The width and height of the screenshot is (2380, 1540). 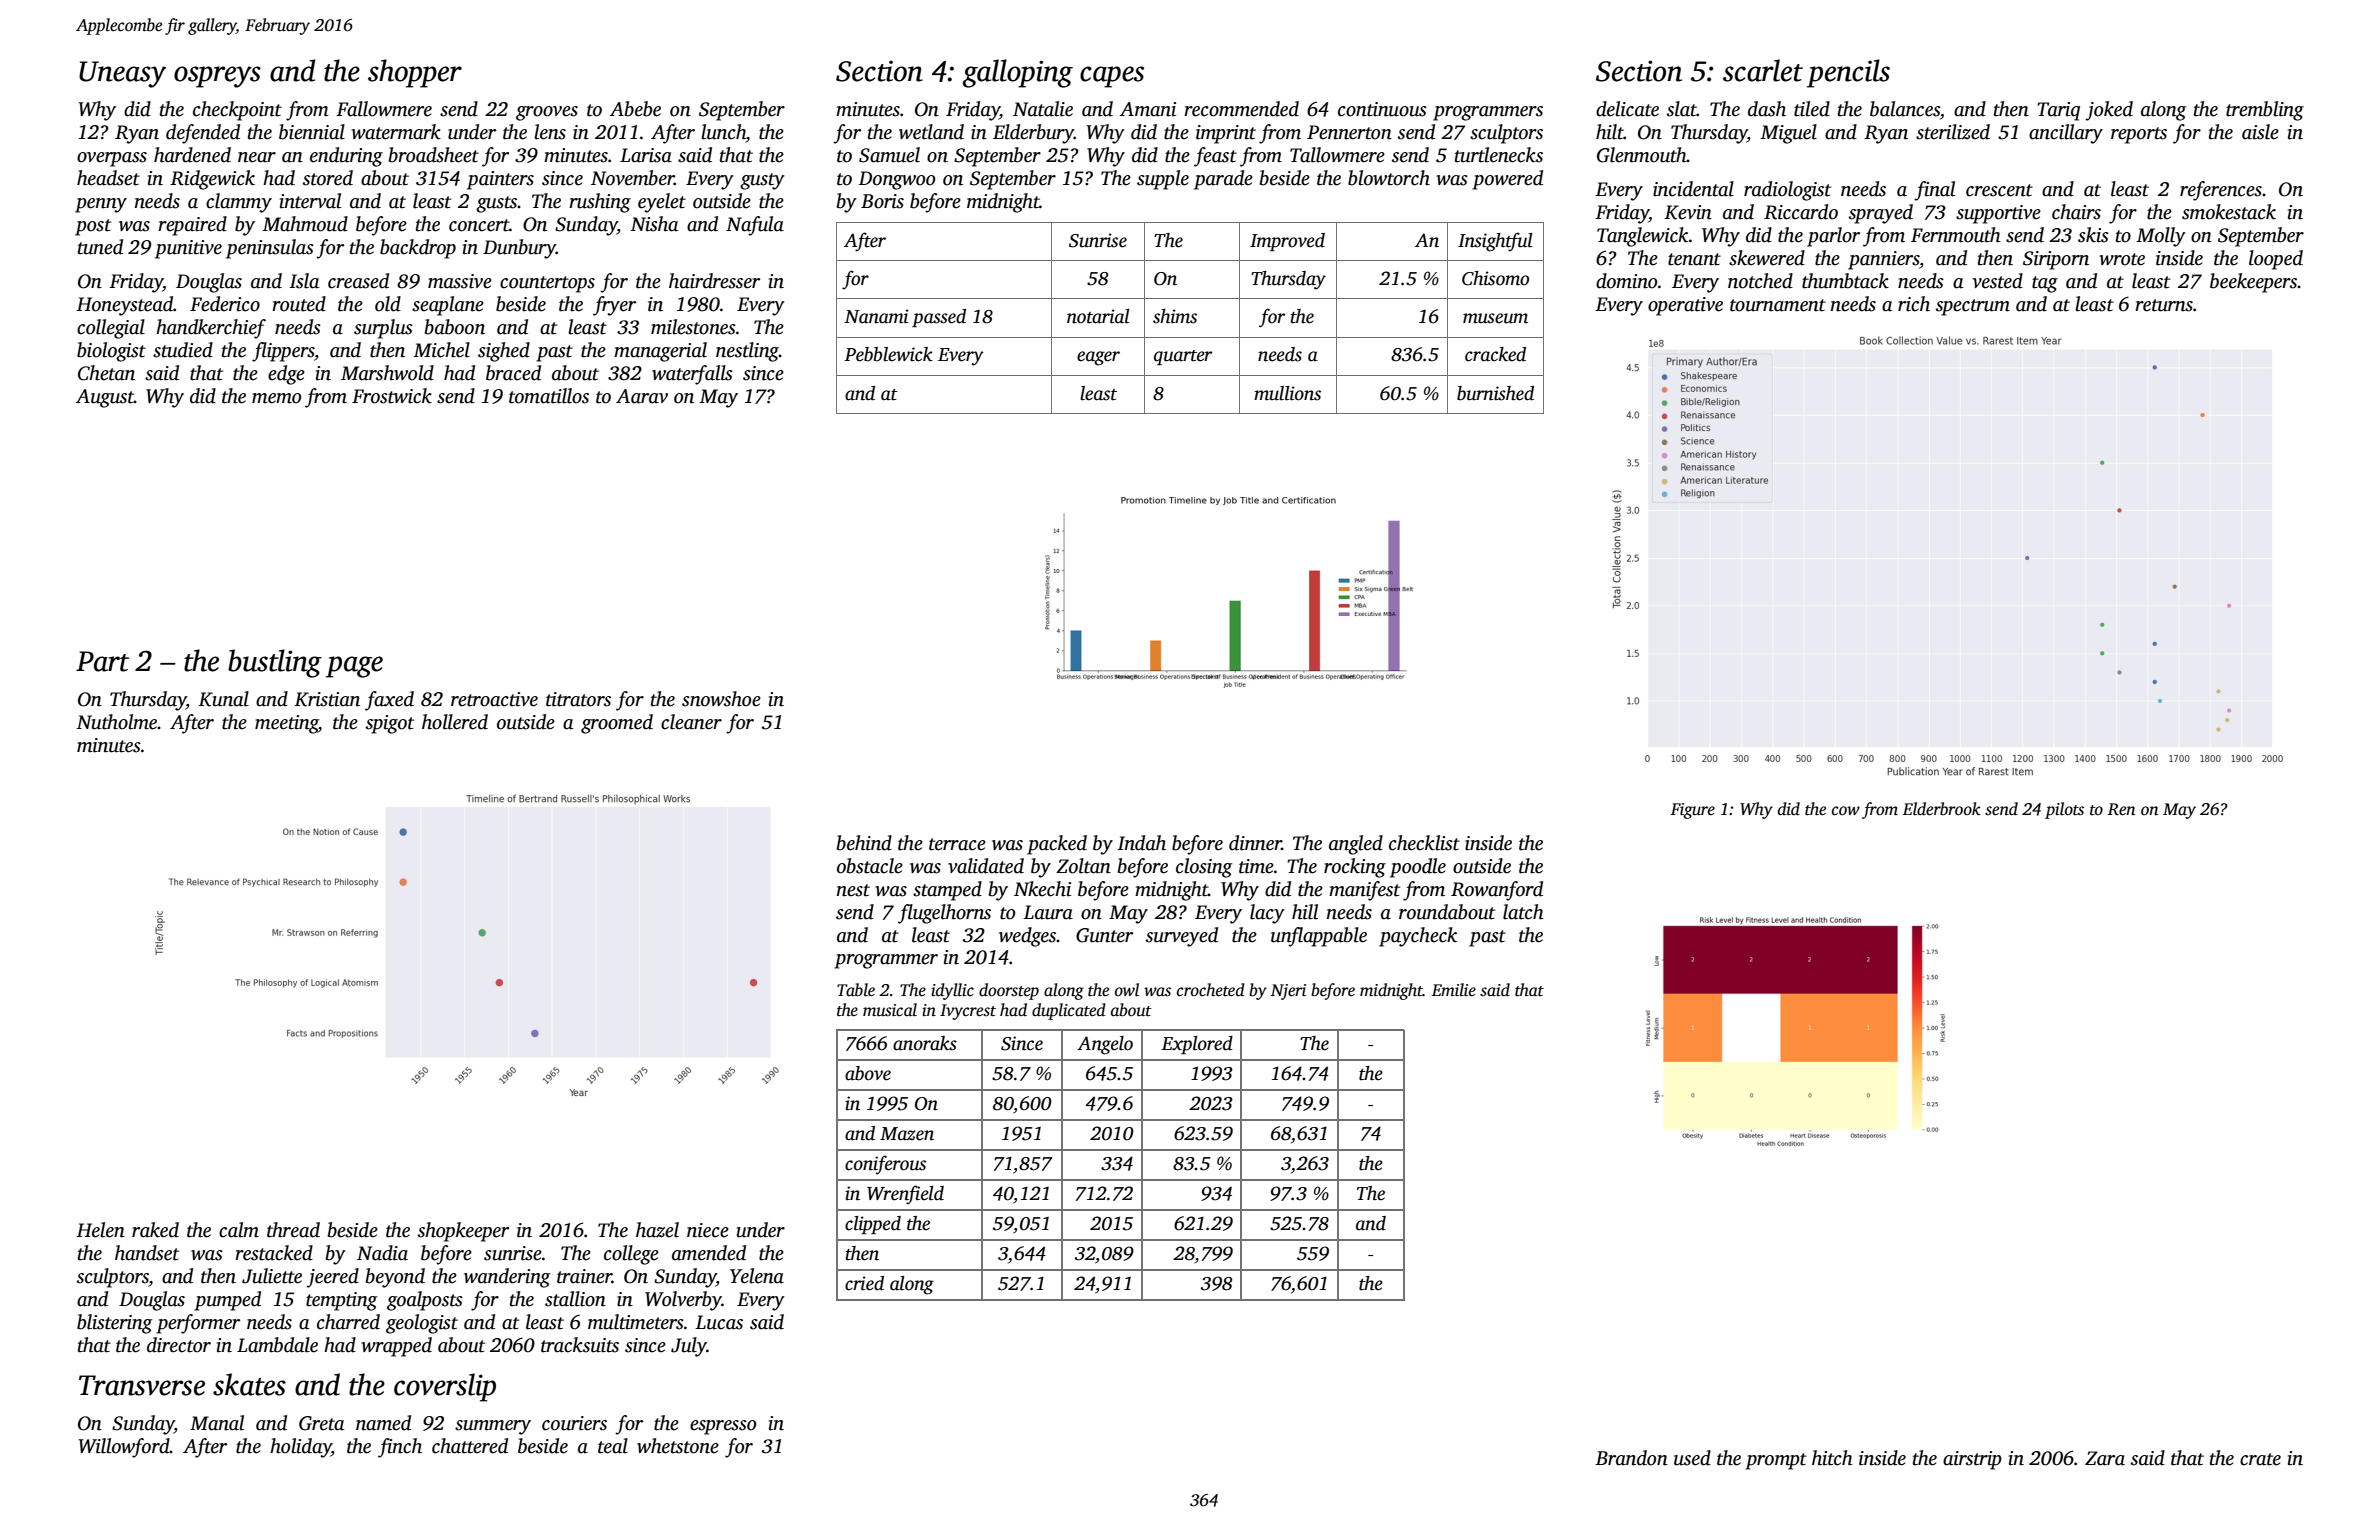 What do you see at coordinates (642, 396) in the screenshot?
I see `Aarav` at bounding box center [642, 396].
